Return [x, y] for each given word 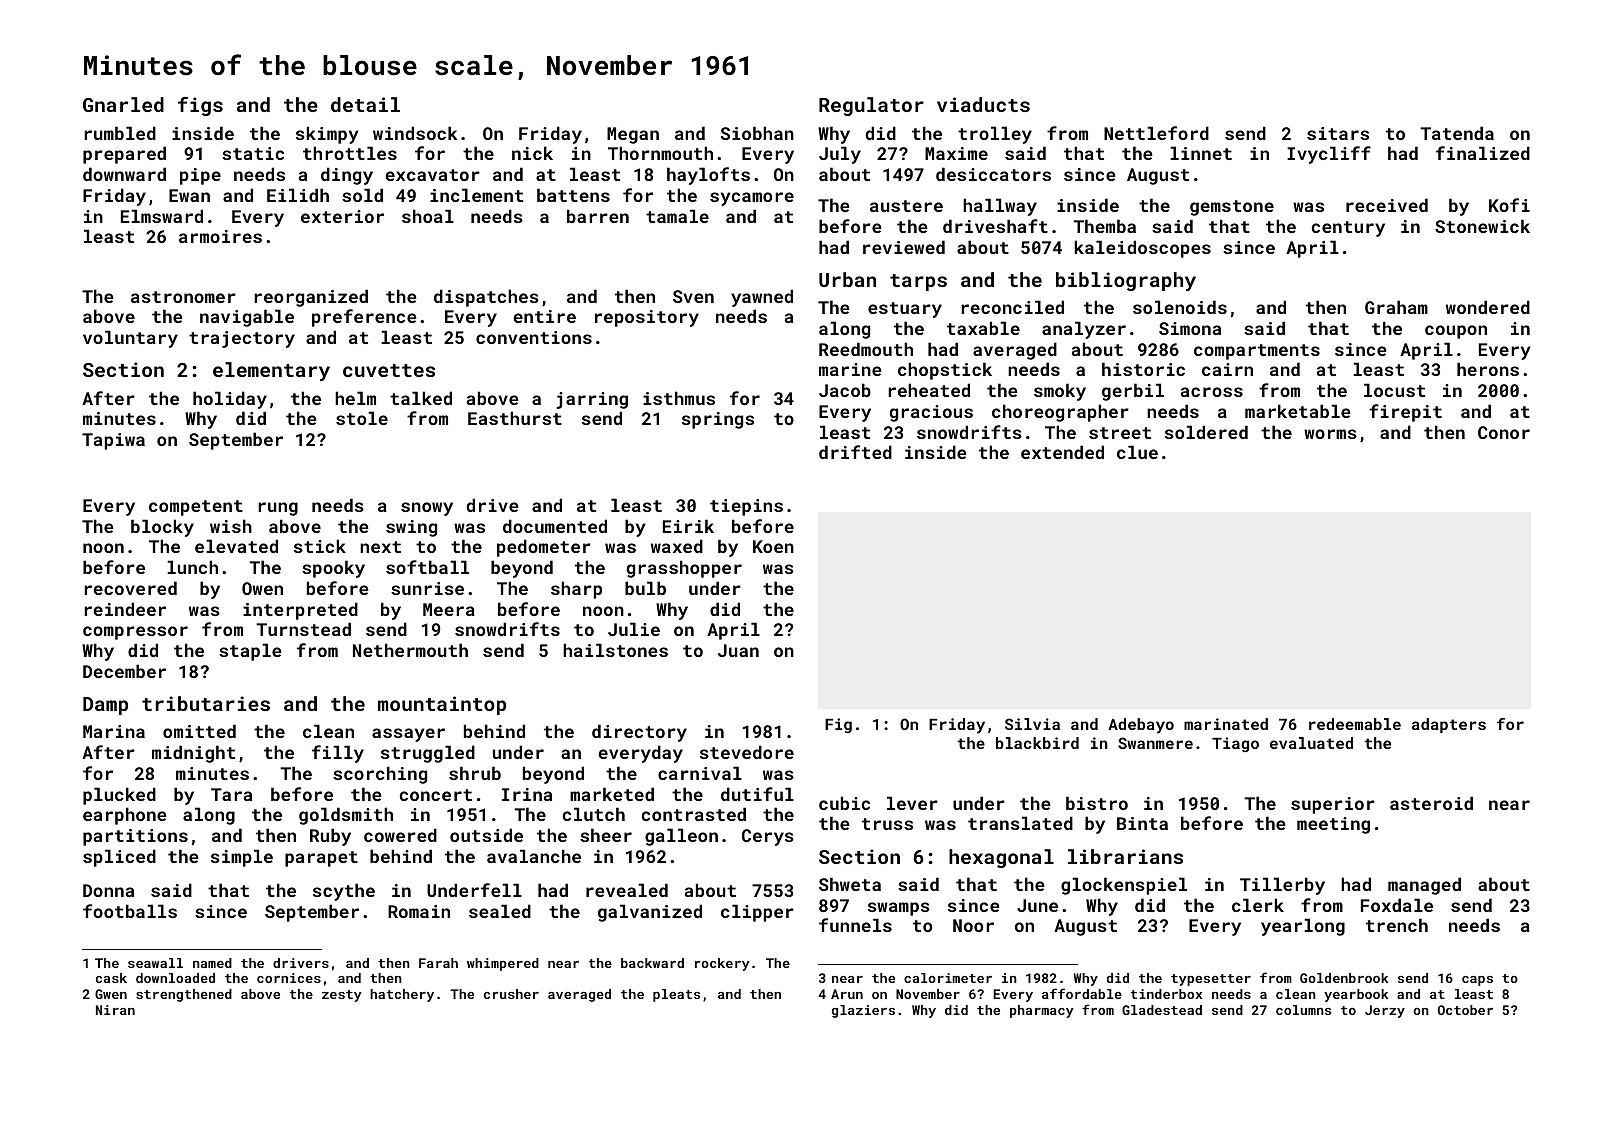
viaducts [983, 104]
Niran [115, 1010]
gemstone [1232, 208]
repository [647, 318]
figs [200, 106]
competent [196, 508]
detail [365, 104]
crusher [511, 994]
